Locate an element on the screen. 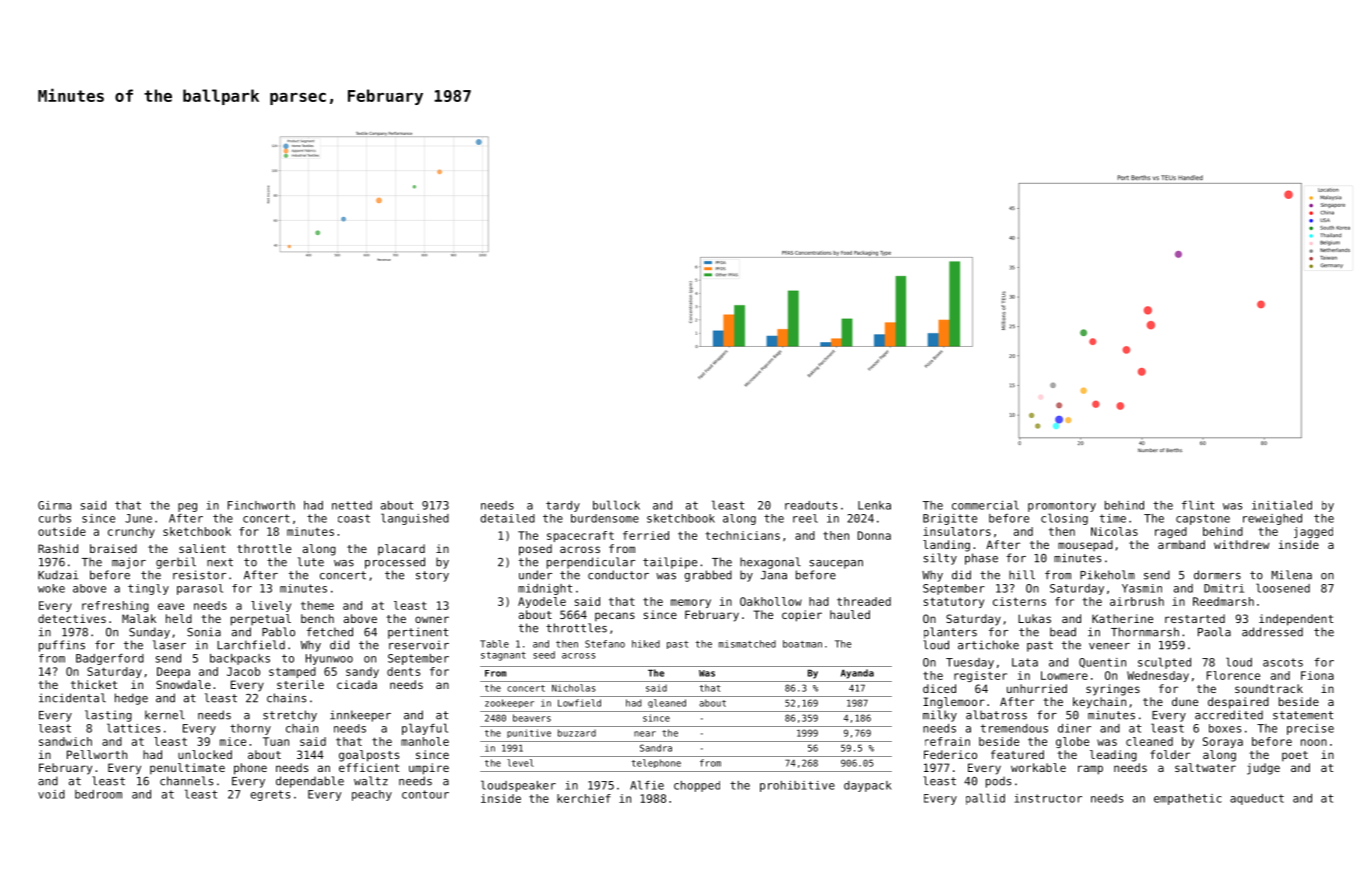  pallid is located at coordinates (985, 799).
